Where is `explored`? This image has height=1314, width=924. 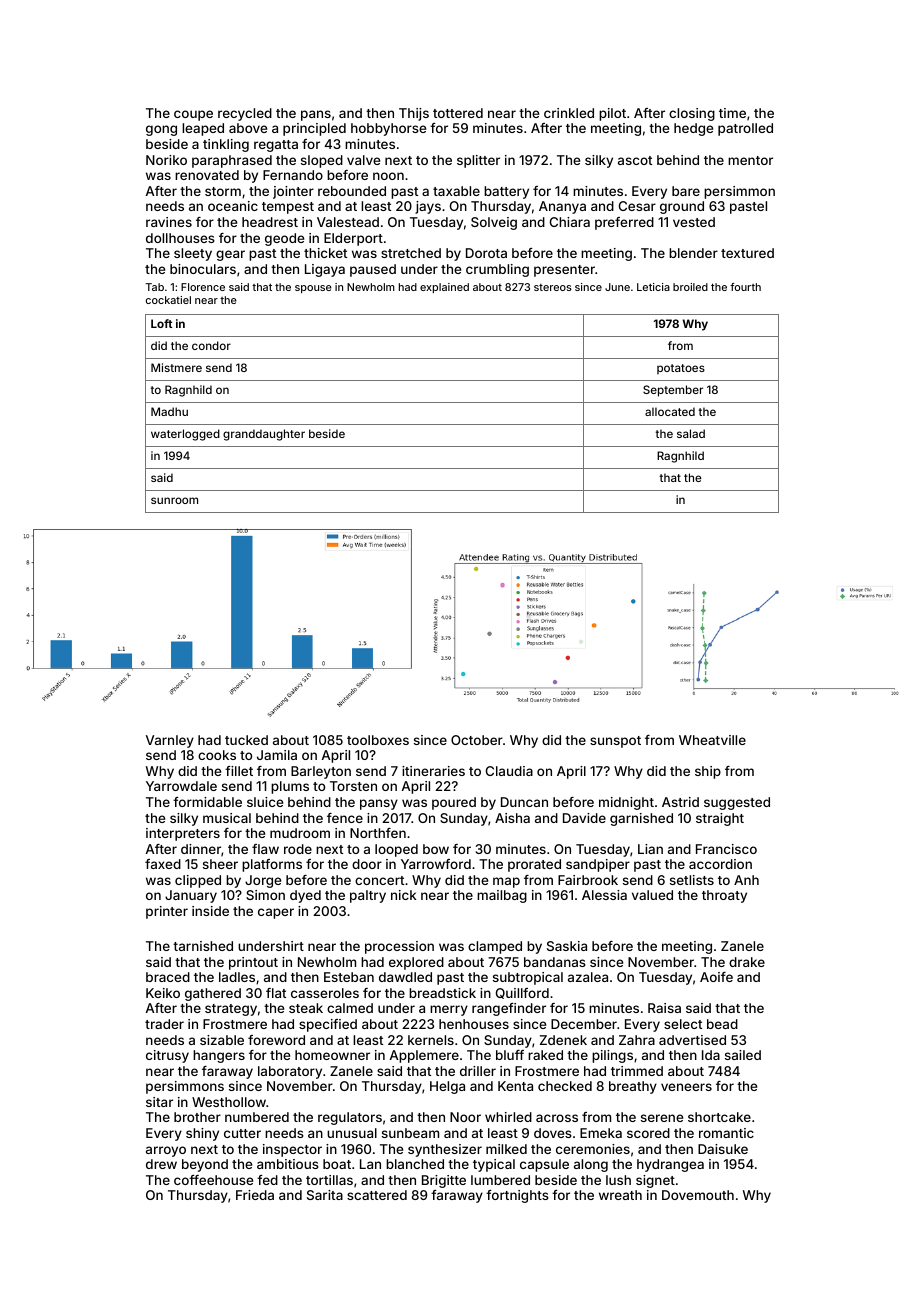 explored is located at coordinates (416, 963).
